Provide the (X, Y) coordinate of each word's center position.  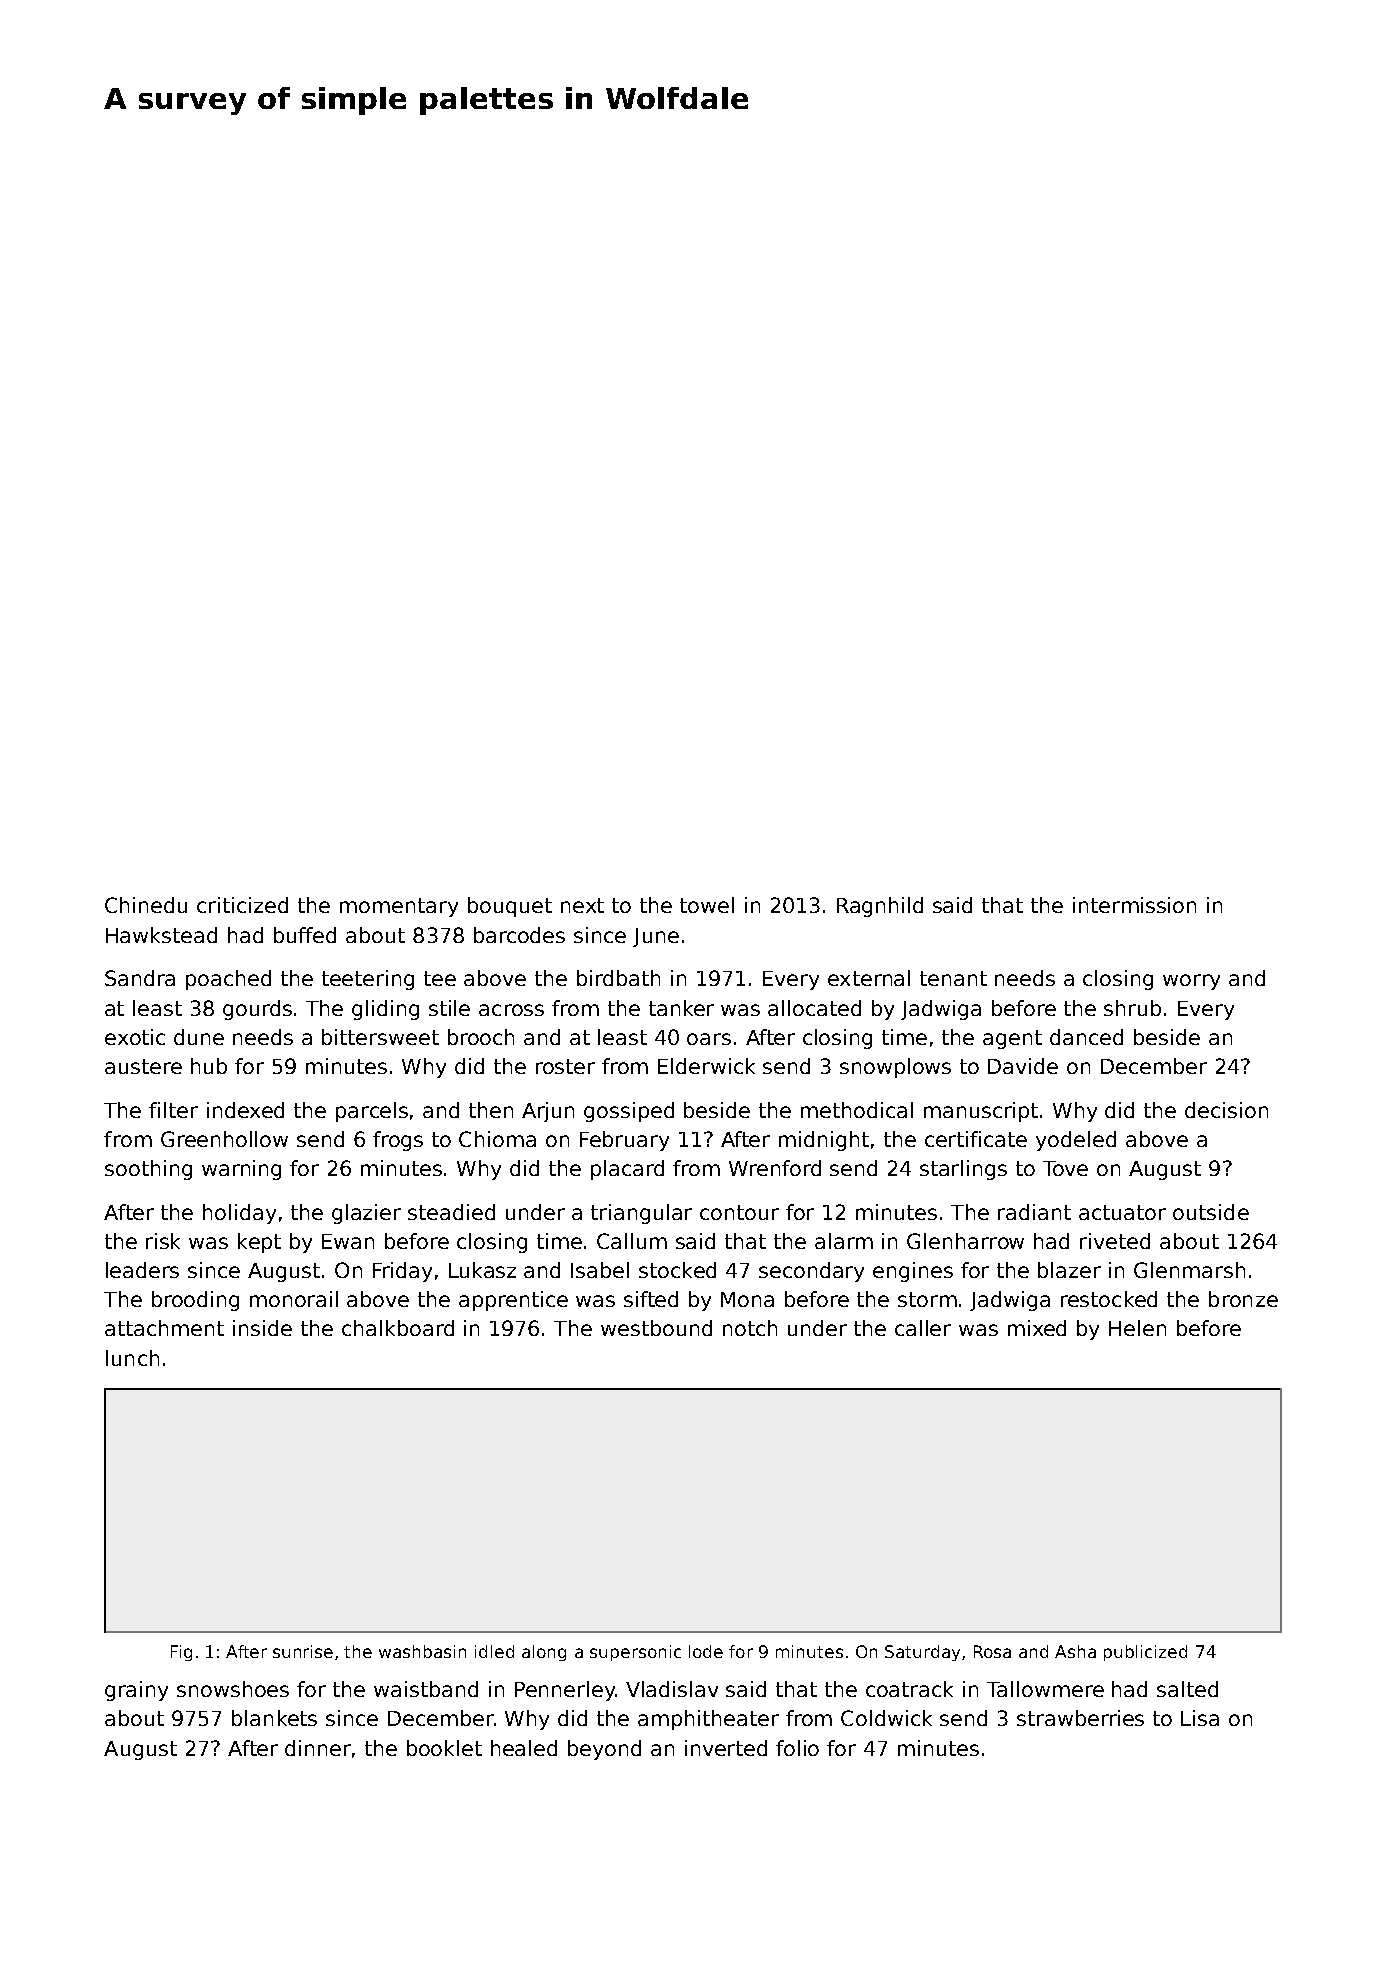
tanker (681, 1008)
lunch (132, 1358)
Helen (1137, 1328)
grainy (136, 1691)
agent (1012, 1039)
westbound (656, 1328)
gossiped (629, 1112)
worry (1191, 982)
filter (173, 1110)
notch (750, 1328)
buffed (305, 935)
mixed (1037, 1328)
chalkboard (398, 1328)
